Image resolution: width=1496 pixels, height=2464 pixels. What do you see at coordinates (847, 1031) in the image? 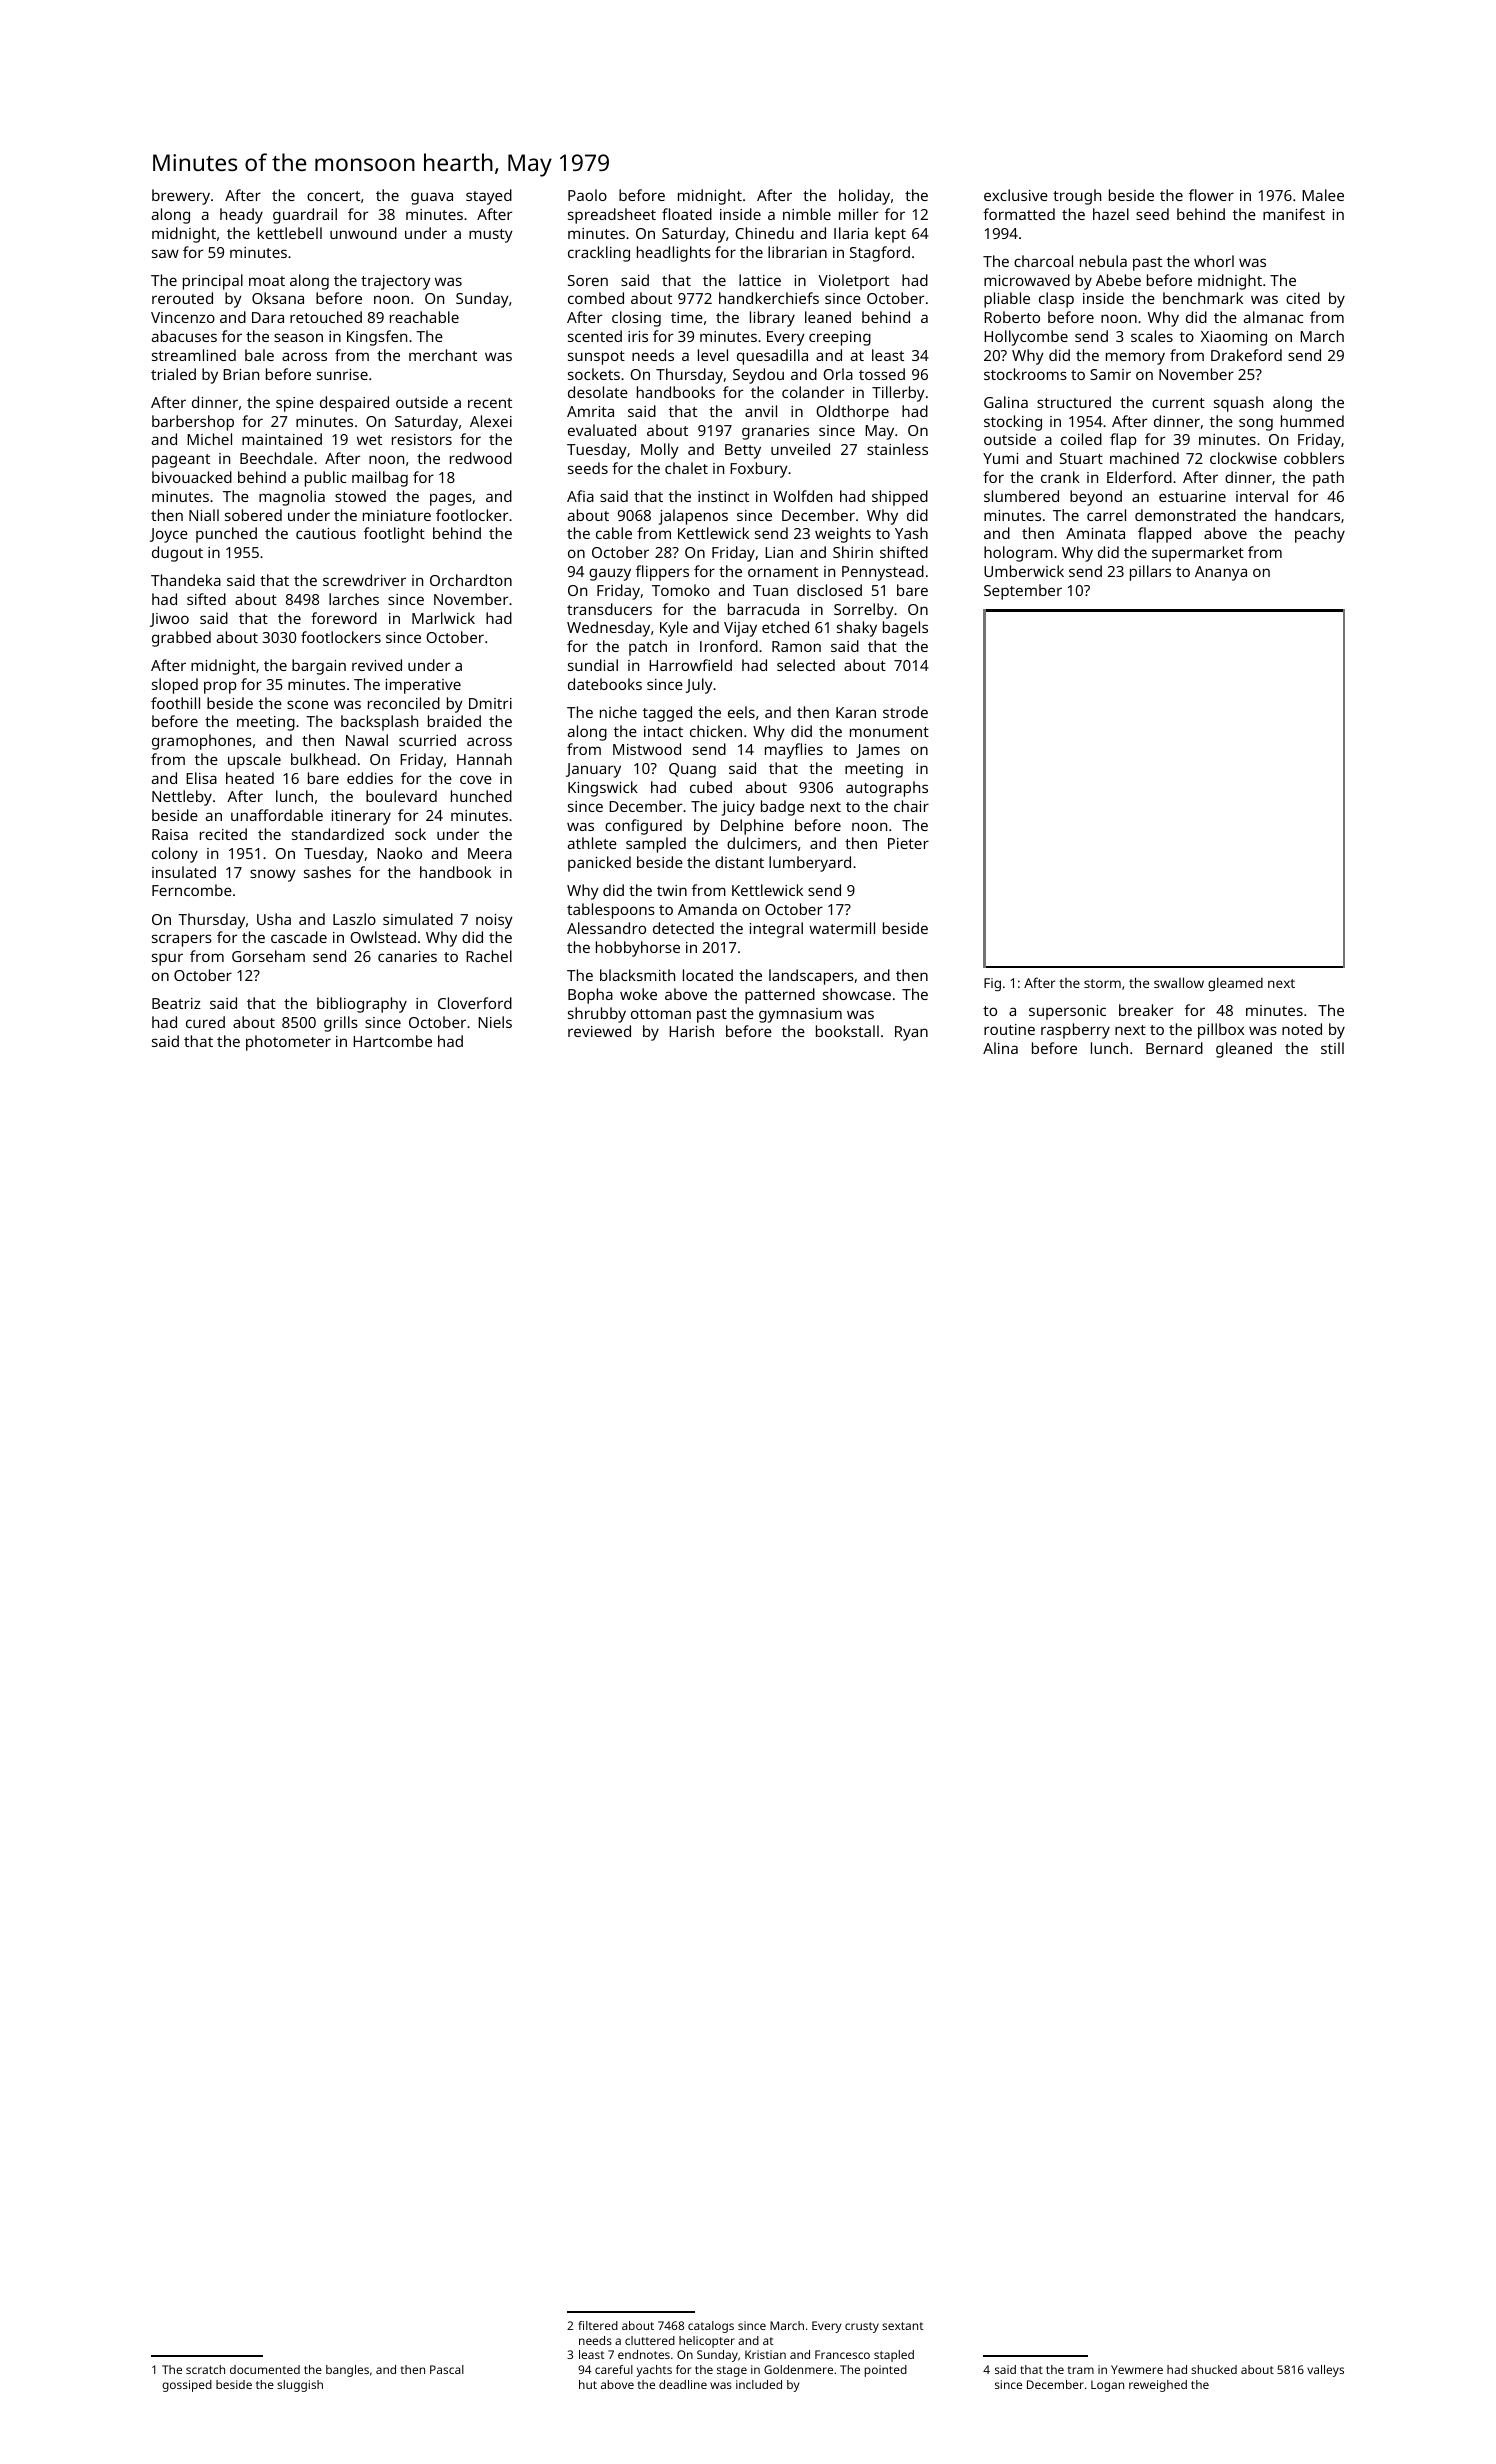
I see `bookstall` at bounding box center [847, 1031].
